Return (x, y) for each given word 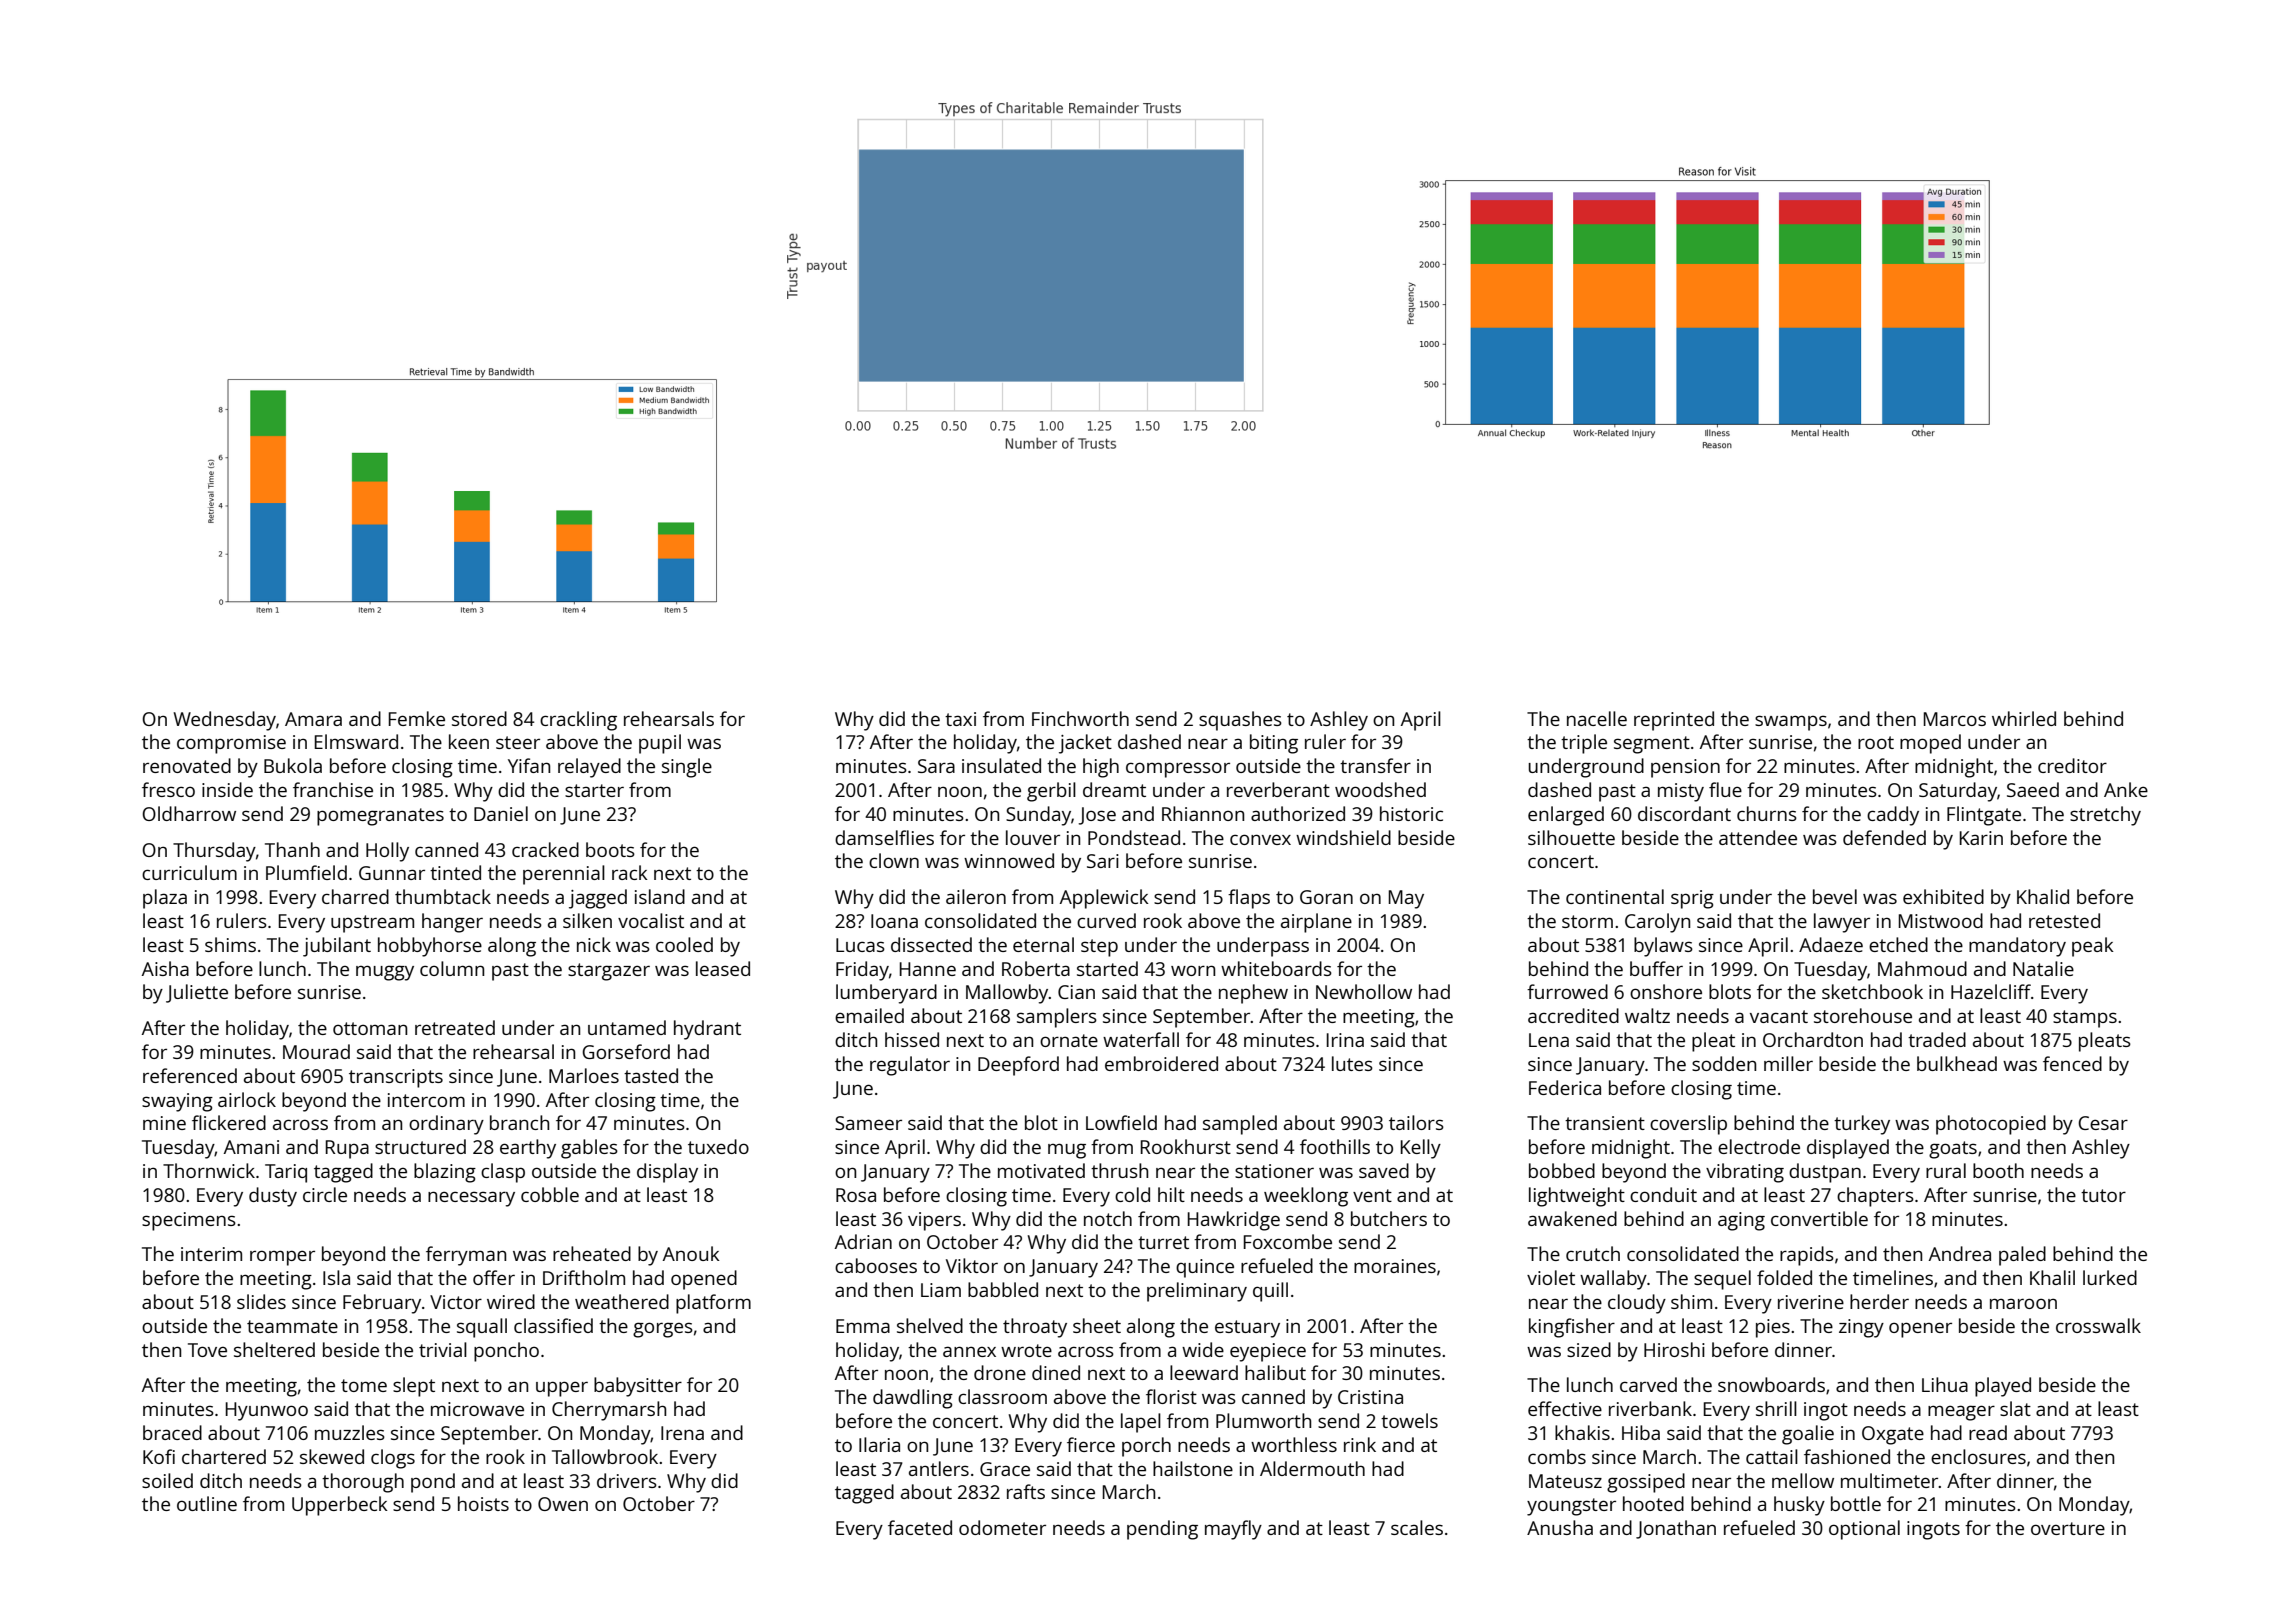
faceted (920, 1527)
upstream (372, 924)
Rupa (347, 1149)
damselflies (884, 837)
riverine (1811, 1302)
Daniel (501, 813)
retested (2064, 920)
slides (261, 1301)
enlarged (1566, 816)
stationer (1274, 1171)
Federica (1565, 1087)
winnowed (1009, 860)
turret (1163, 1242)
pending (1162, 1530)
